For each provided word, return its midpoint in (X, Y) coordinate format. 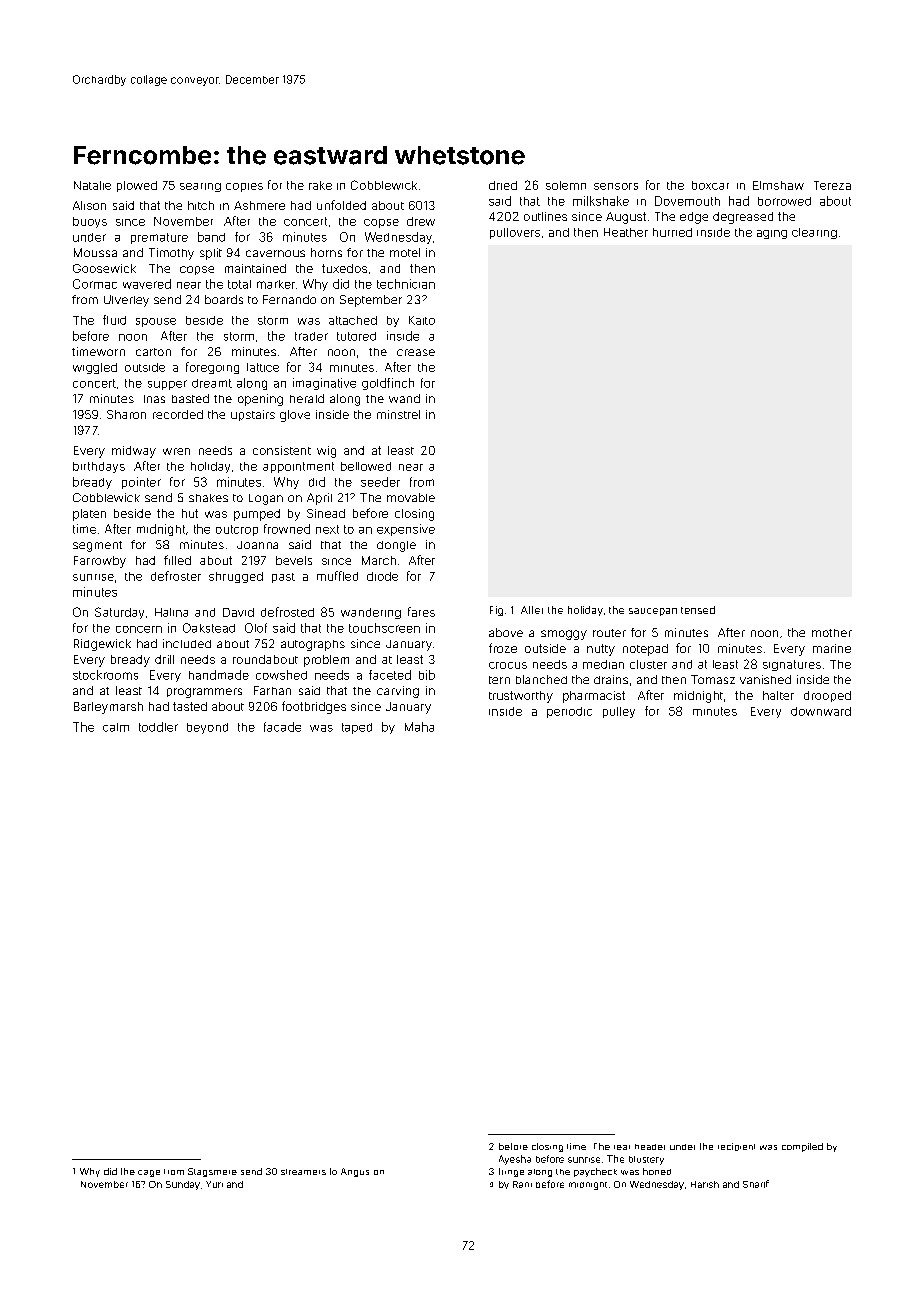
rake (320, 185)
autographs (313, 645)
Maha (419, 727)
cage (149, 1173)
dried (503, 185)
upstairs (253, 415)
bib (427, 675)
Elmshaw (778, 185)
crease (416, 352)
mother (832, 633)
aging (772, 234)
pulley (619, 712)
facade (282, 727)
